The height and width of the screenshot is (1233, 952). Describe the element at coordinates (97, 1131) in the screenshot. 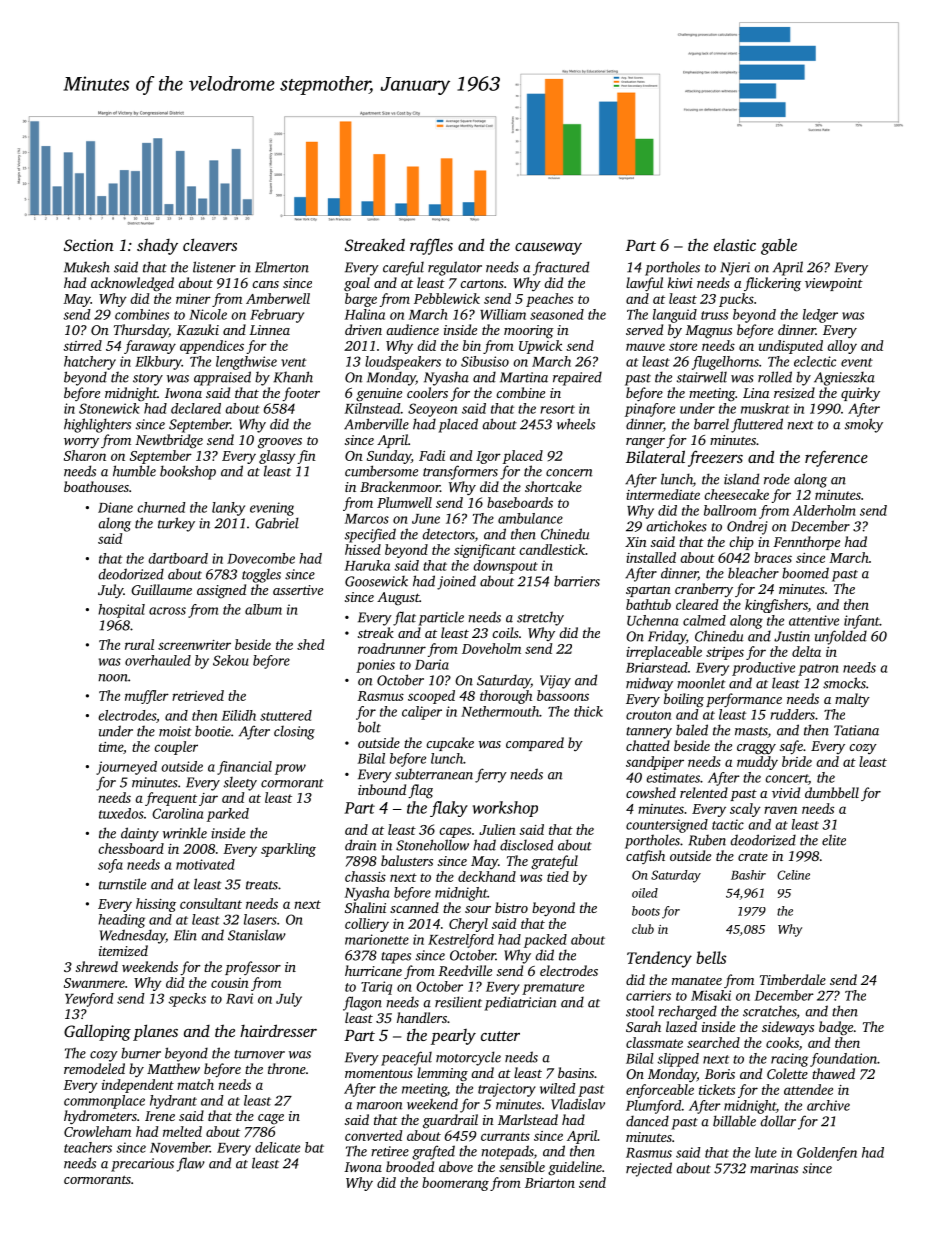

I see `Crowleham` at that location.
